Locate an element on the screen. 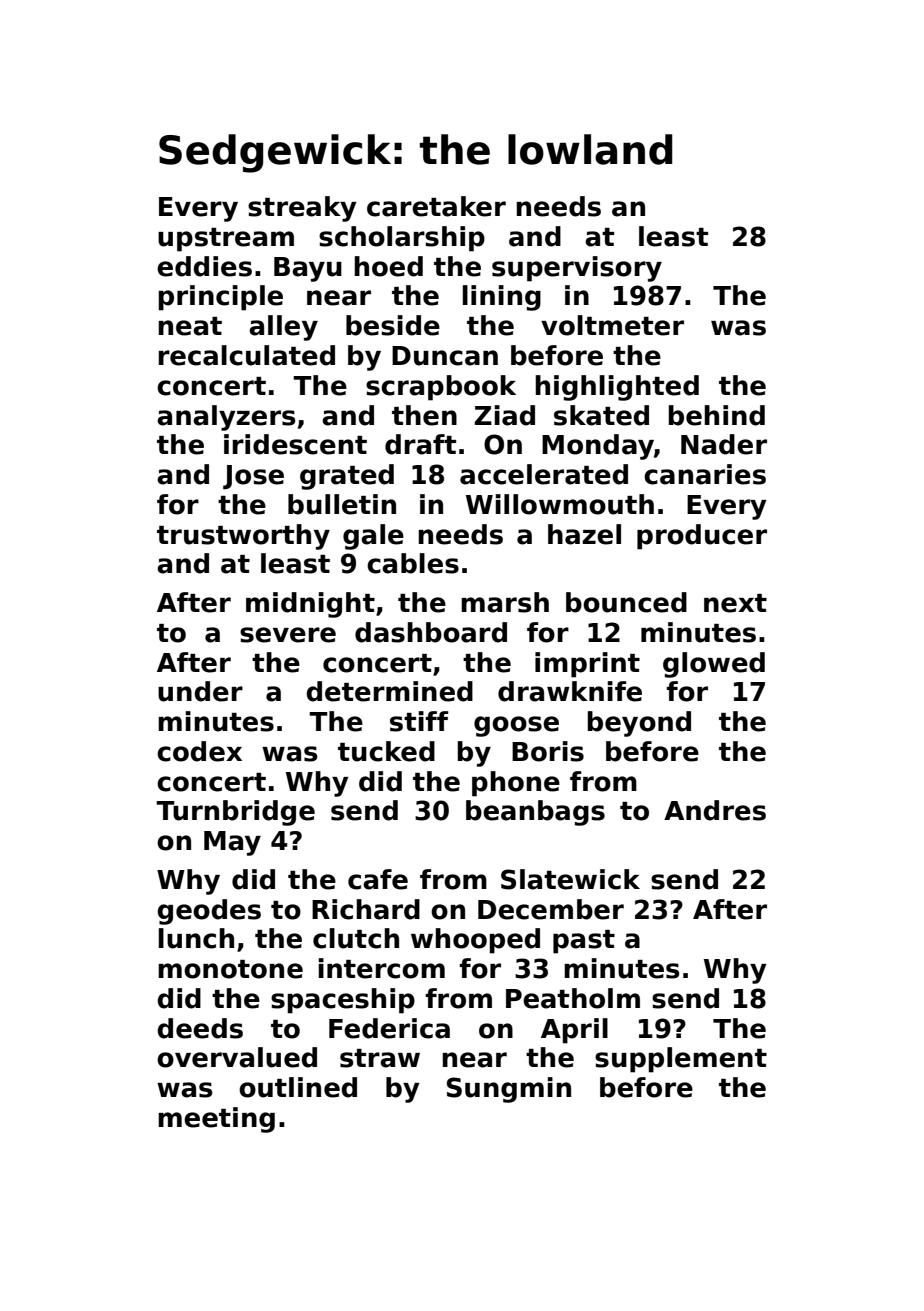  supervisory is located at coordinates (577, 269).
